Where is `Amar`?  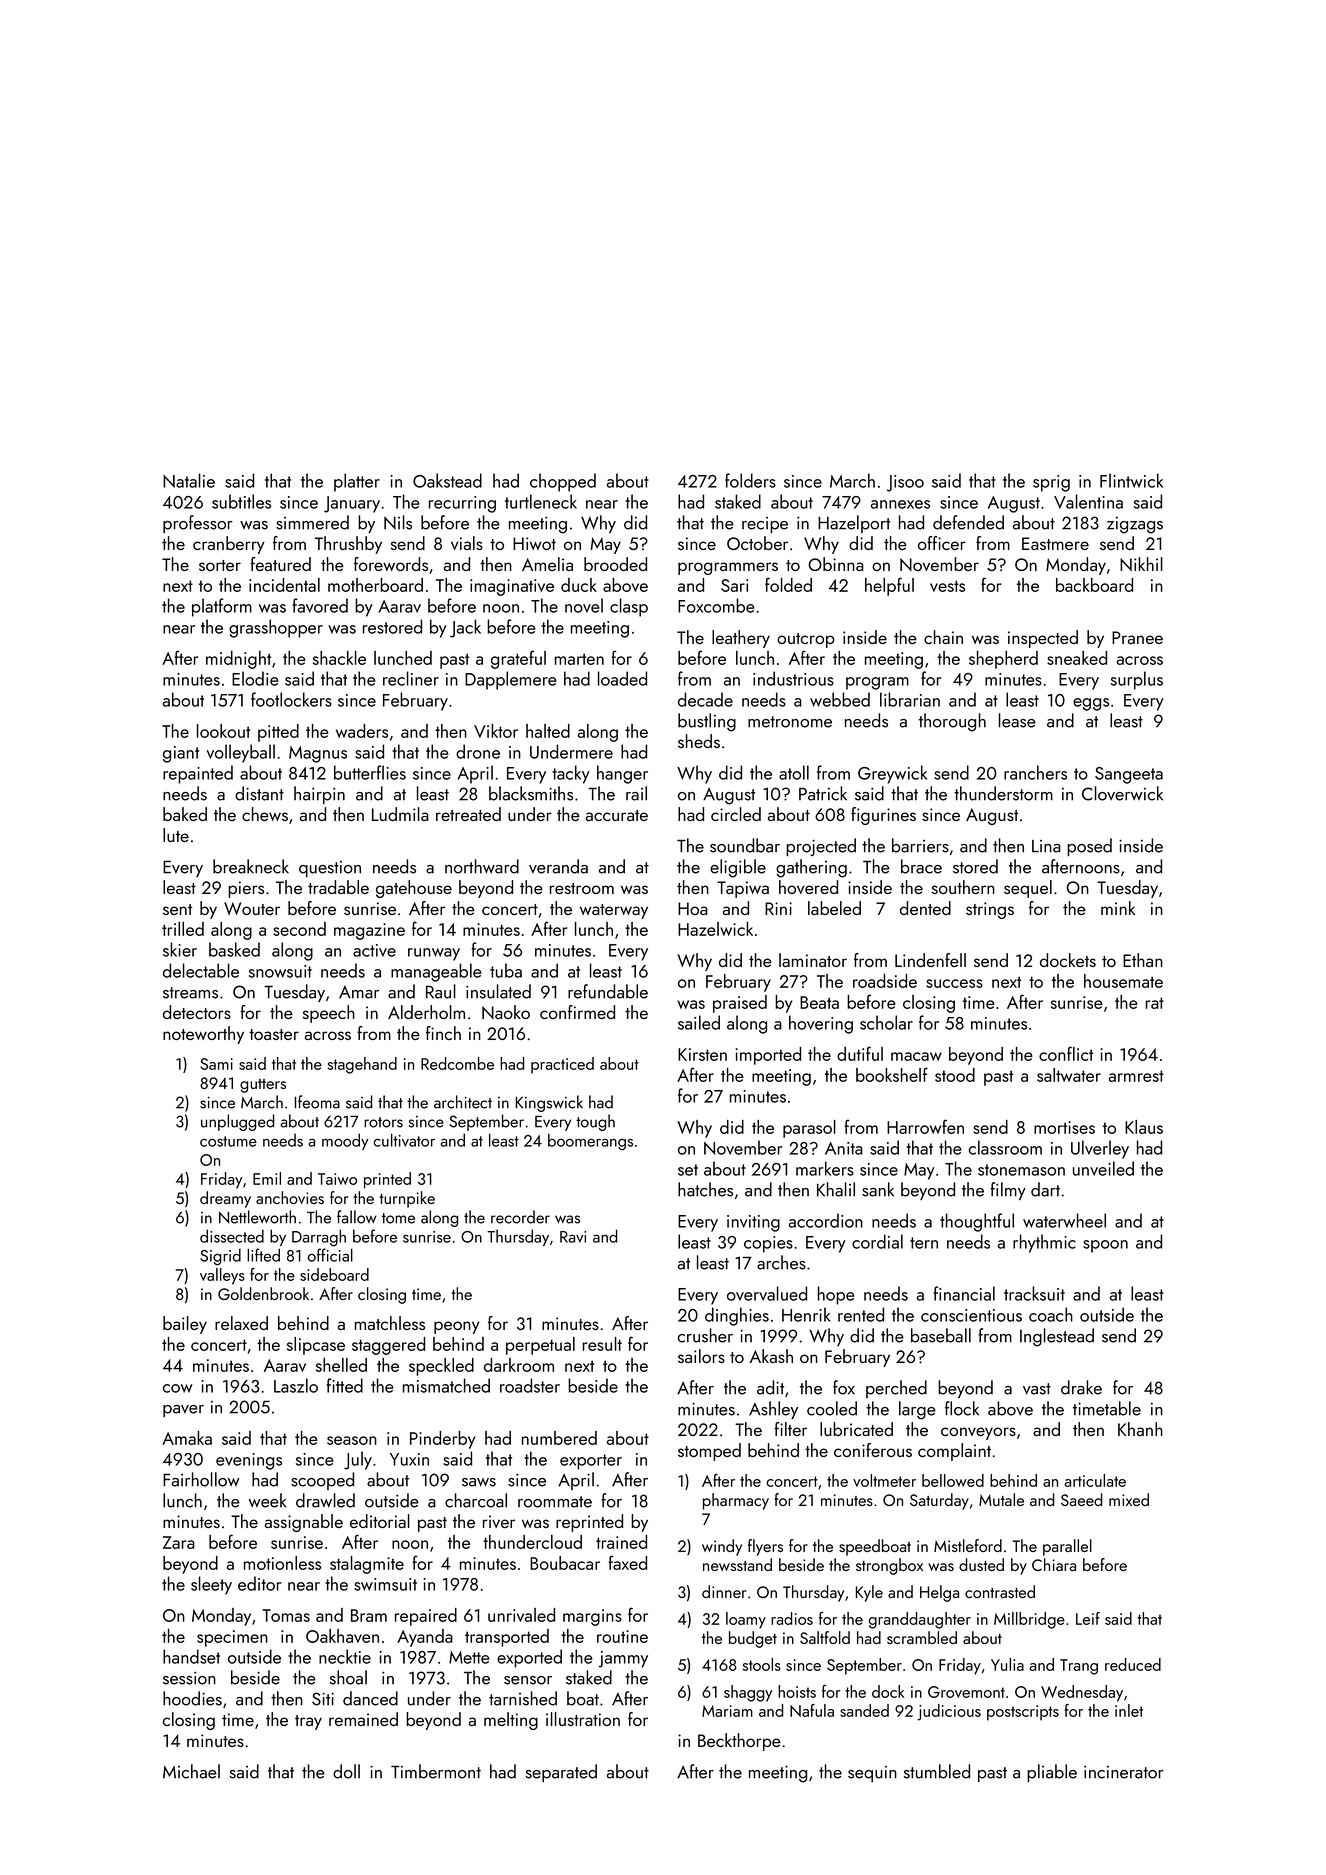
Amar is located at coordinates (359, 992).
